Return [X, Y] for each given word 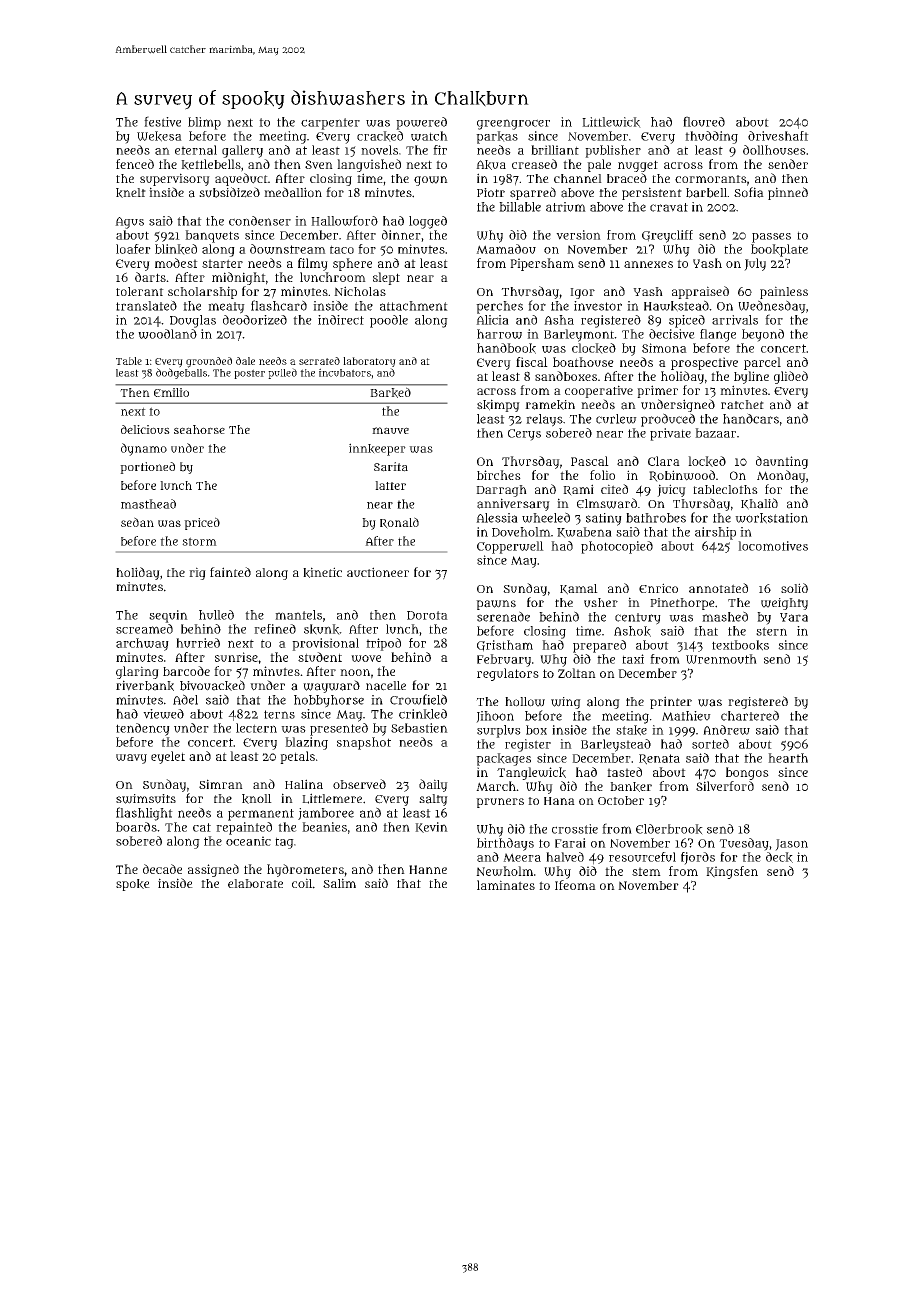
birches [499, 475]
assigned [213, 870]
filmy [313, 264]
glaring [137, 672]
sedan [137, 522]
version [578, 235]
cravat [669, 207]
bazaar [715, 433]
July [755, 264]
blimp [204, 123]
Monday [781, 476]
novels [379, 150]
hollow [525, 702]
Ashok [632, 631]
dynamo [144, 449]
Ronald [399, 523]
